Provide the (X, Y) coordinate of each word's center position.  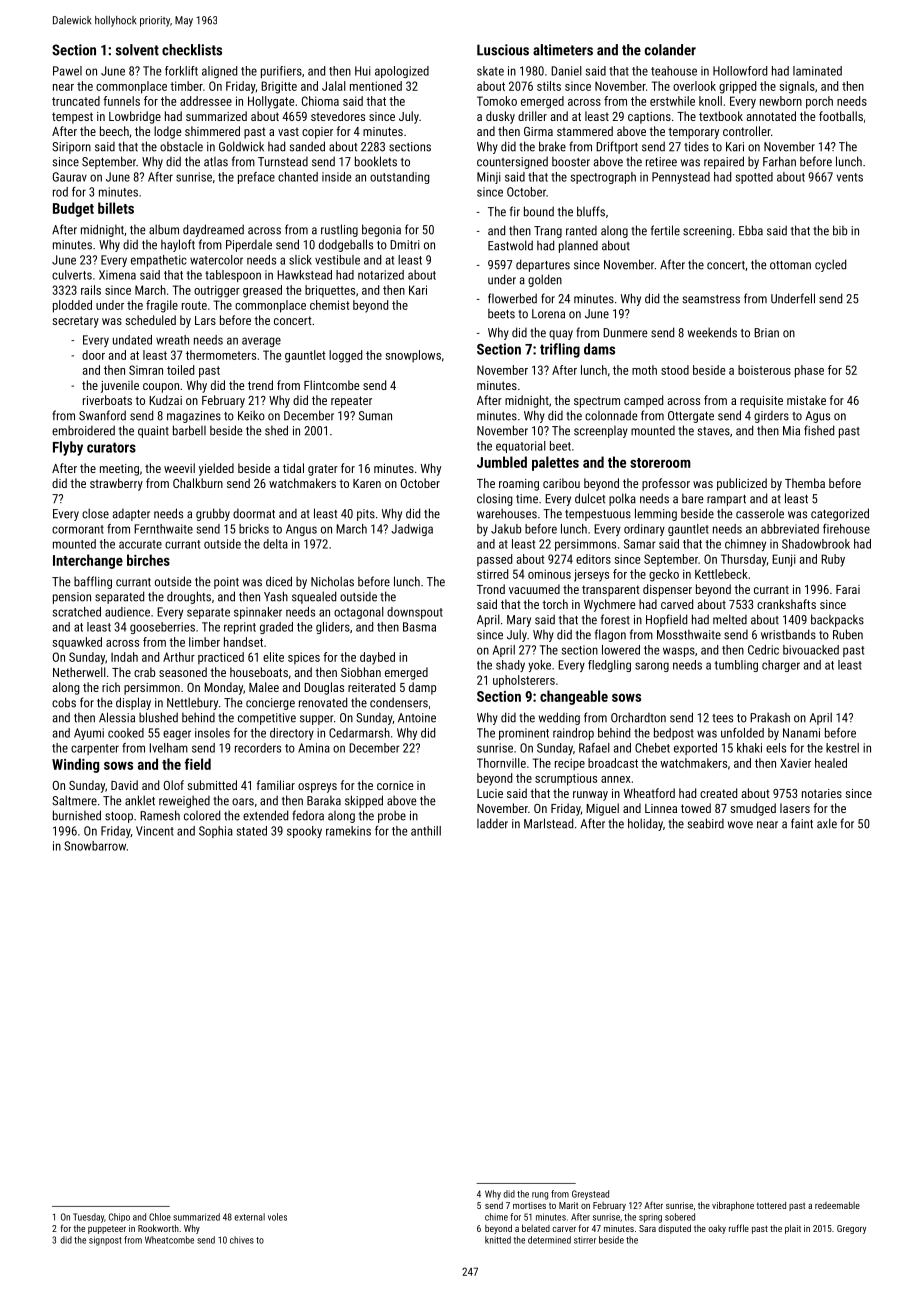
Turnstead (283, 162)
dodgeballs (346, 245)
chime (496, 1217)
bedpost (674, 734)
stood (675, 370)
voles (277, 1217)
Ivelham (169, 748)
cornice (395, 785)
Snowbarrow (95, 846)
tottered (771, 1205)
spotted (754, 178)
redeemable (837, 1205)
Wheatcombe (169, 1240)
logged (345, 356)
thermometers (221, 355)
